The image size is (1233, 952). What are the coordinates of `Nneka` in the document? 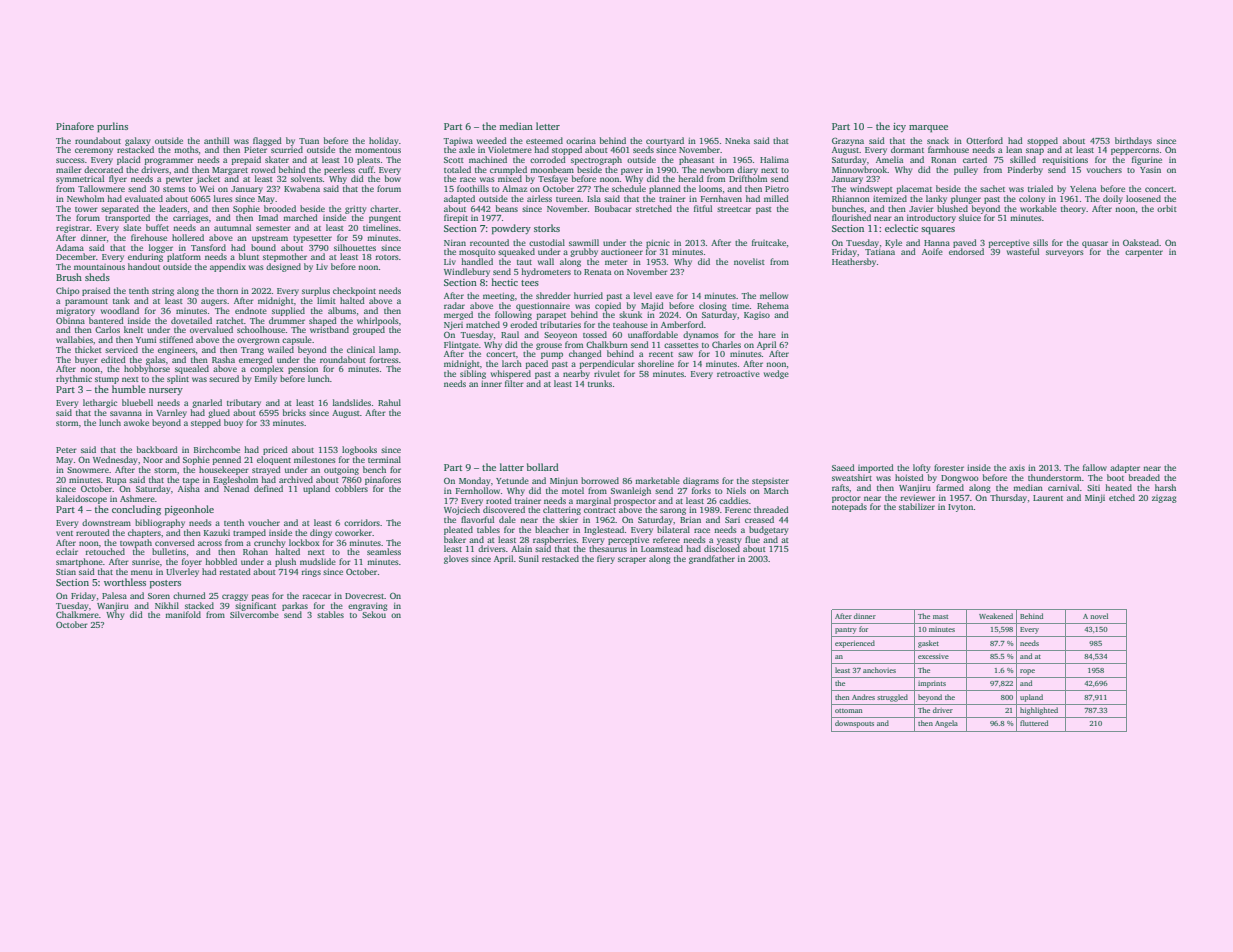 It's located at (737, 140).
